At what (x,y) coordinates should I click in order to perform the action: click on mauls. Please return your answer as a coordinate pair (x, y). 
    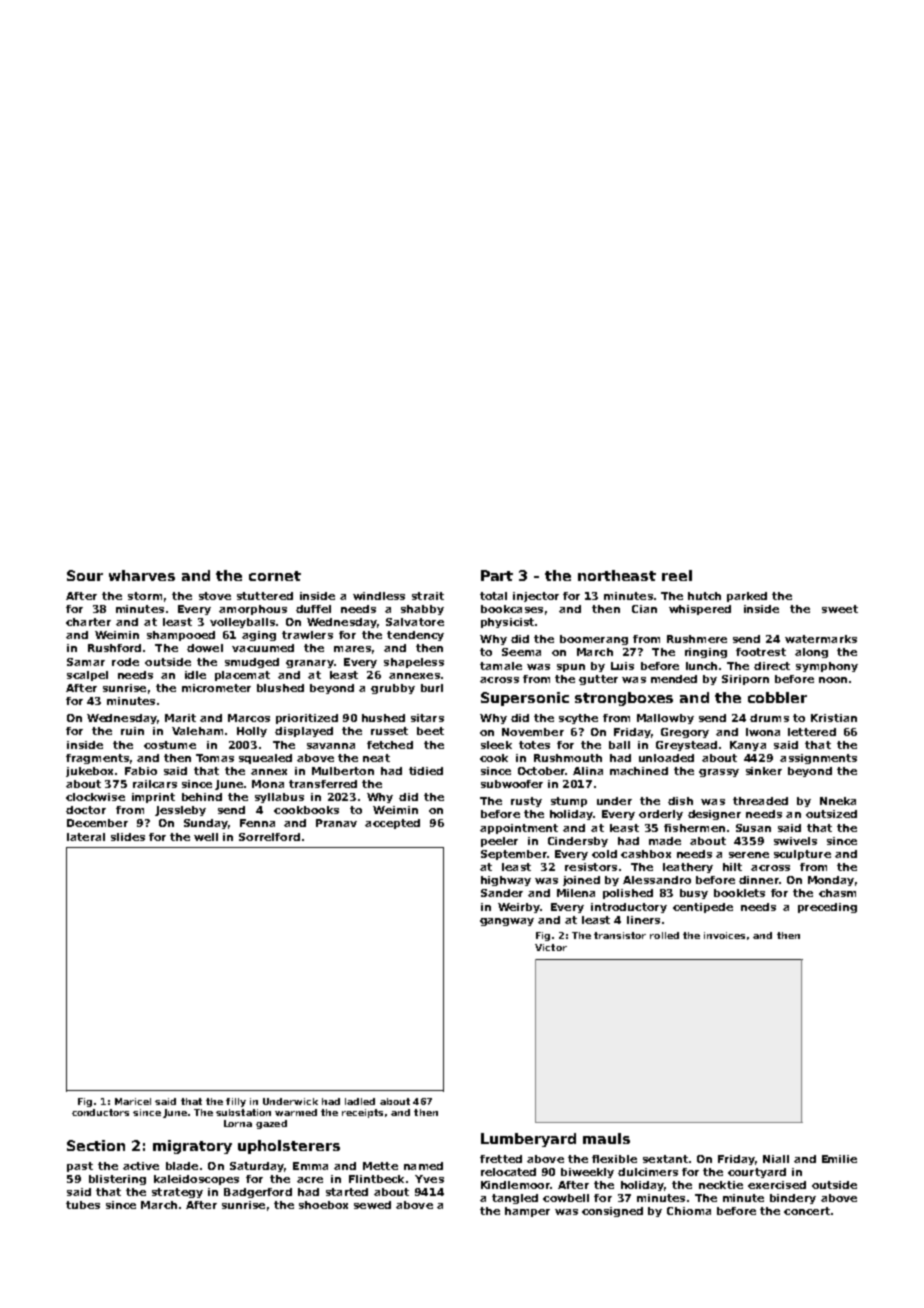
    Looking at the image, I should click on (606, 1138).
